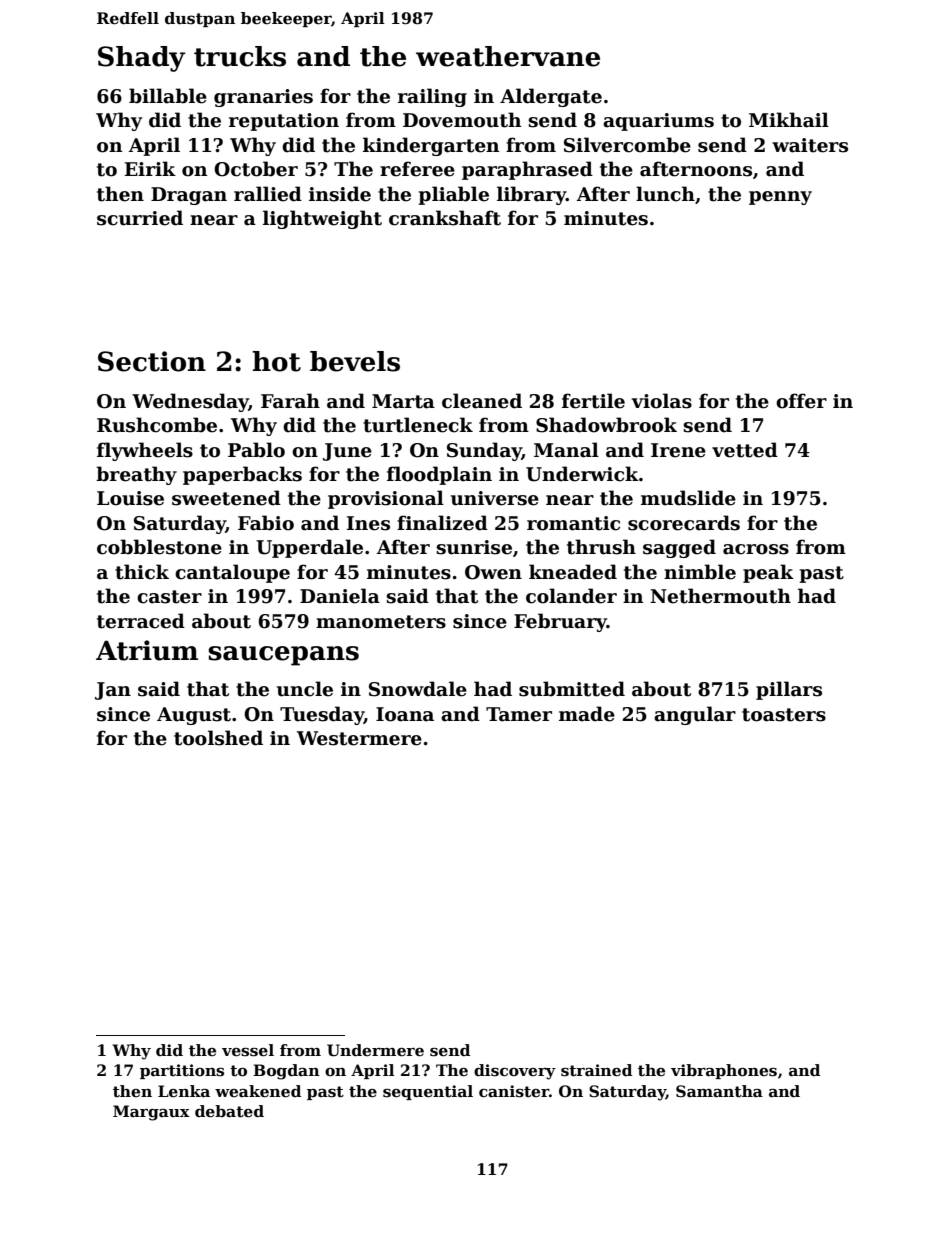 The height and width of the page is (1233, 952). Describe the element at coordinates (688, 498) in the page. I see `mudslide` at that location.
